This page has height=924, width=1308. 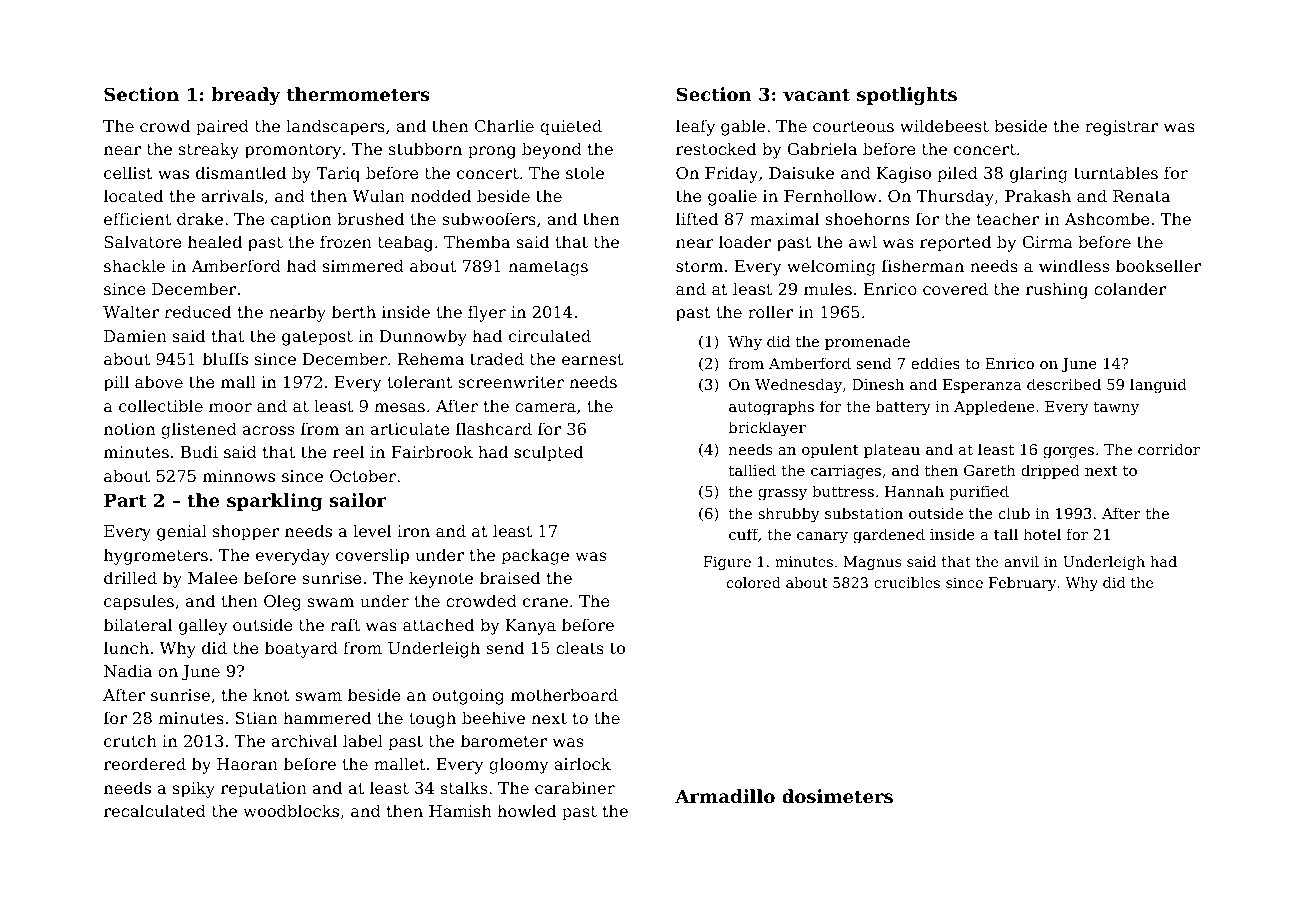 I want to click on crutch, so click(x=130, y=740).
